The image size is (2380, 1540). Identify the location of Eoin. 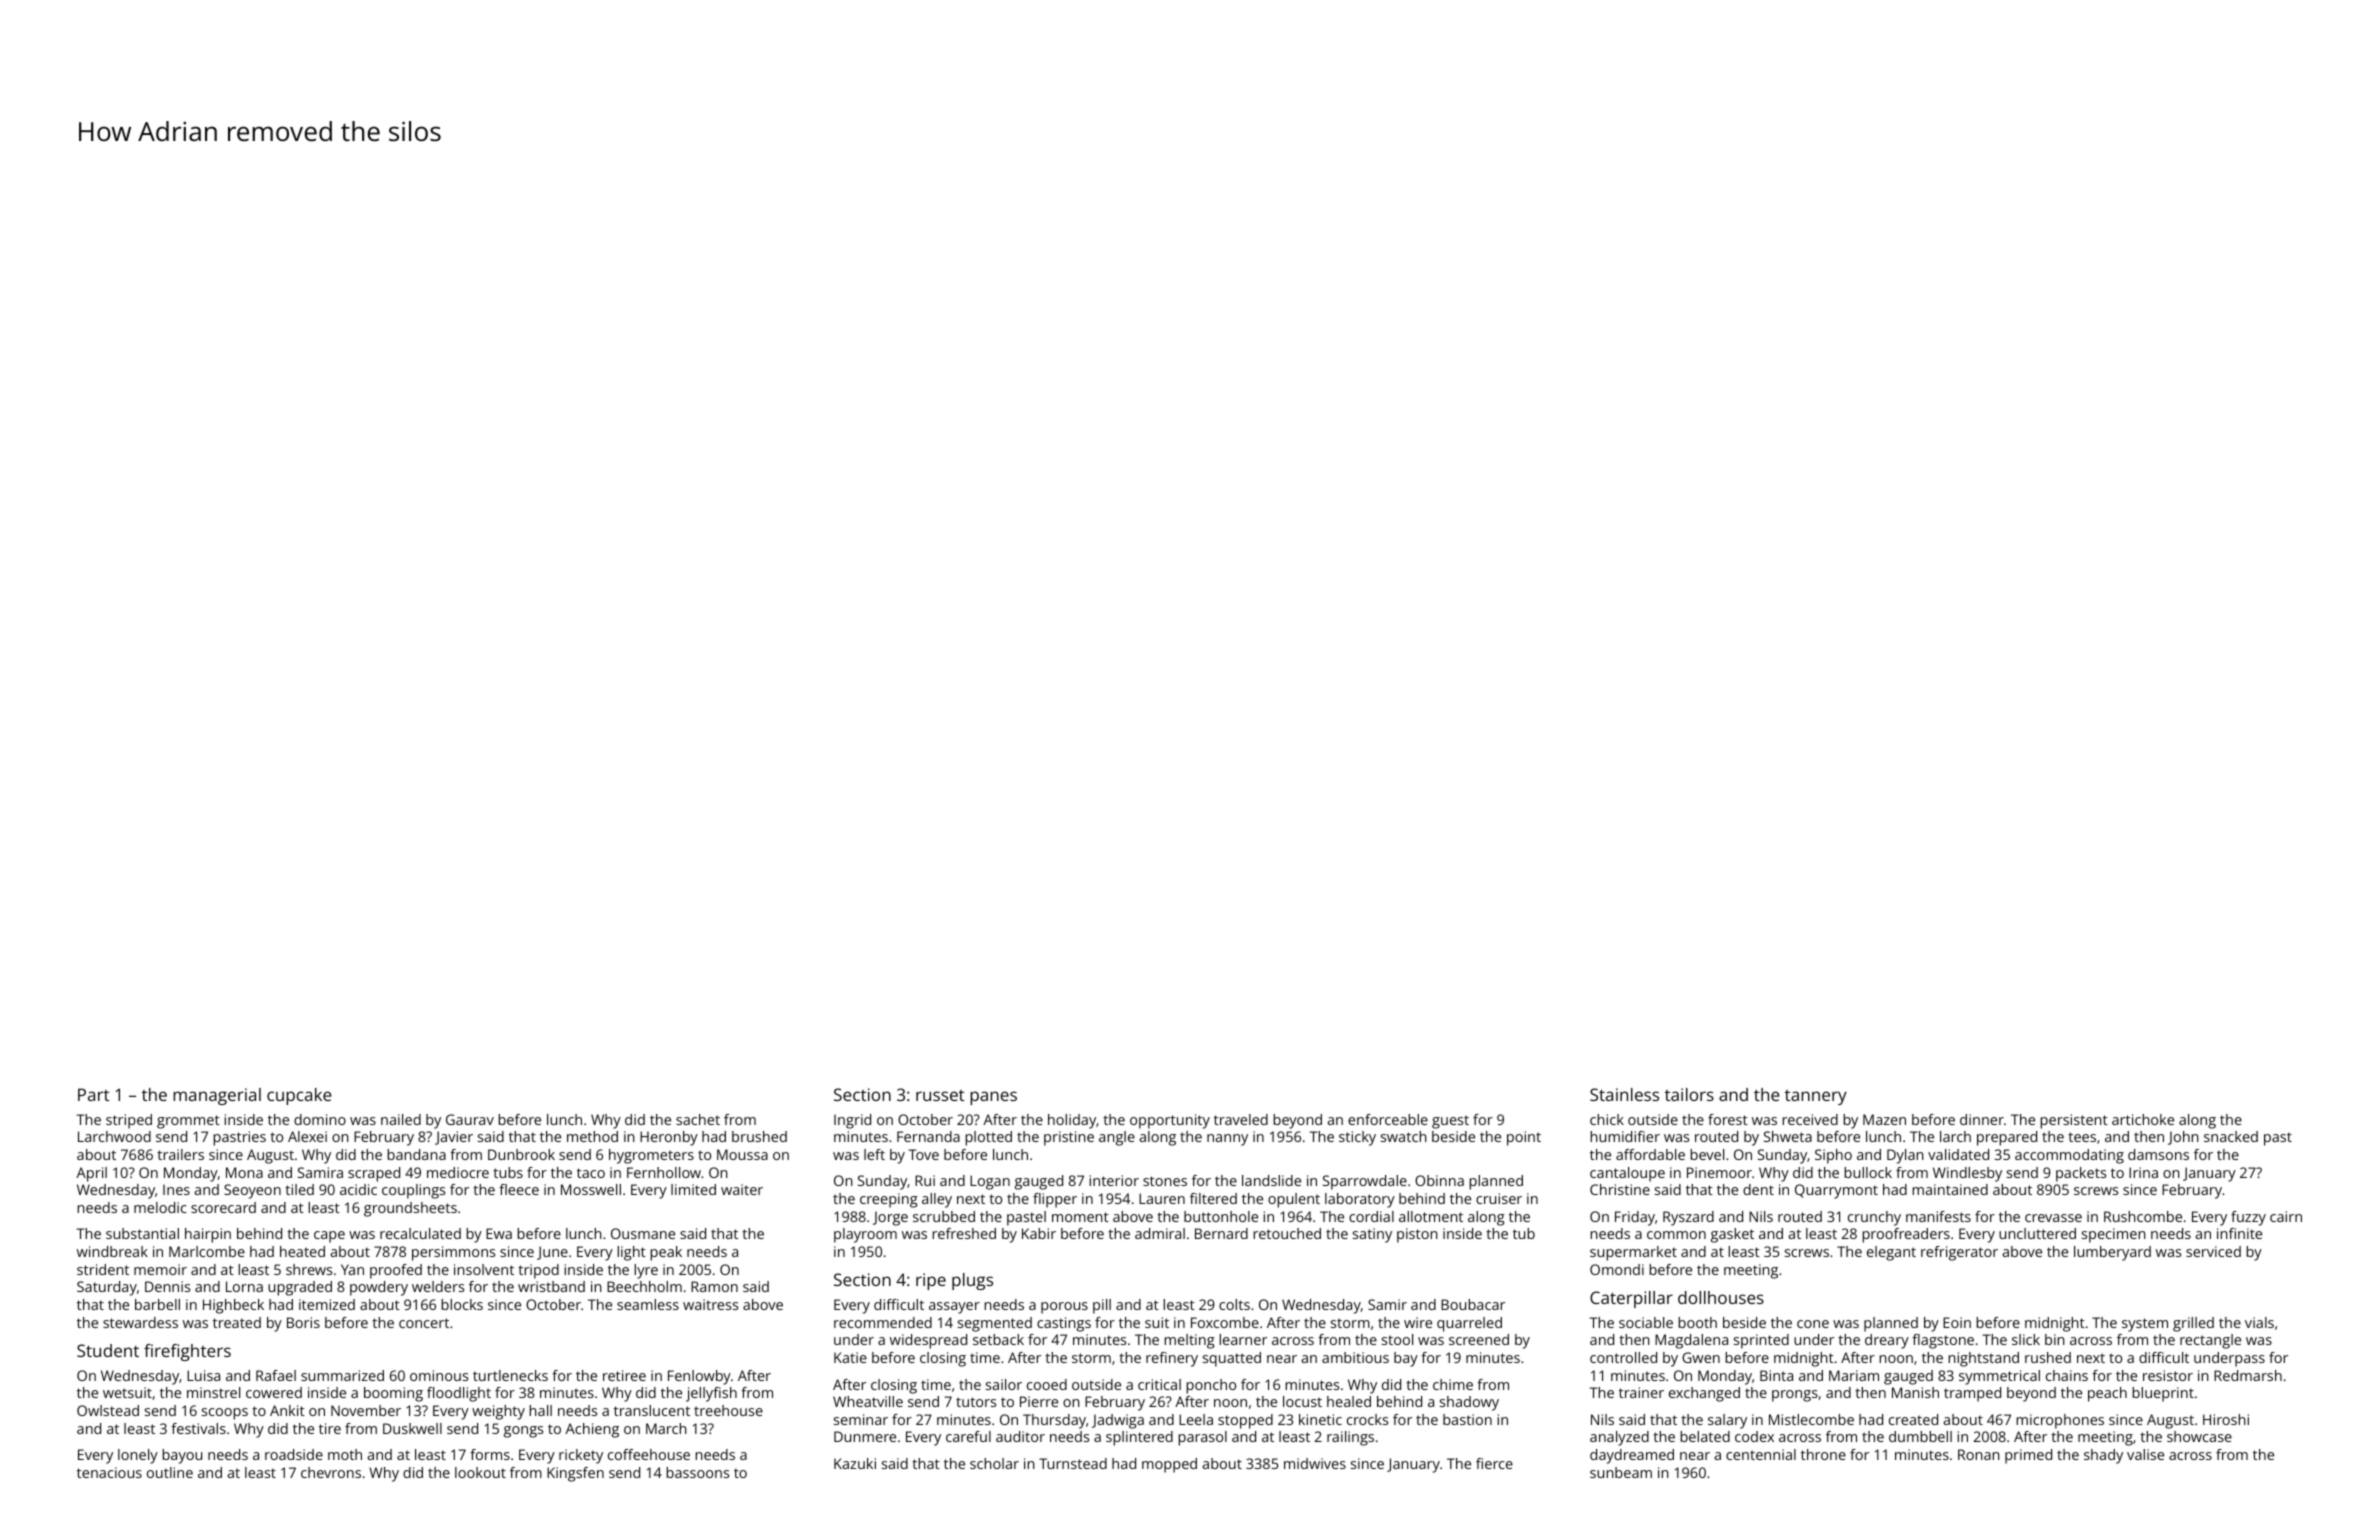
(1957, 1322).
